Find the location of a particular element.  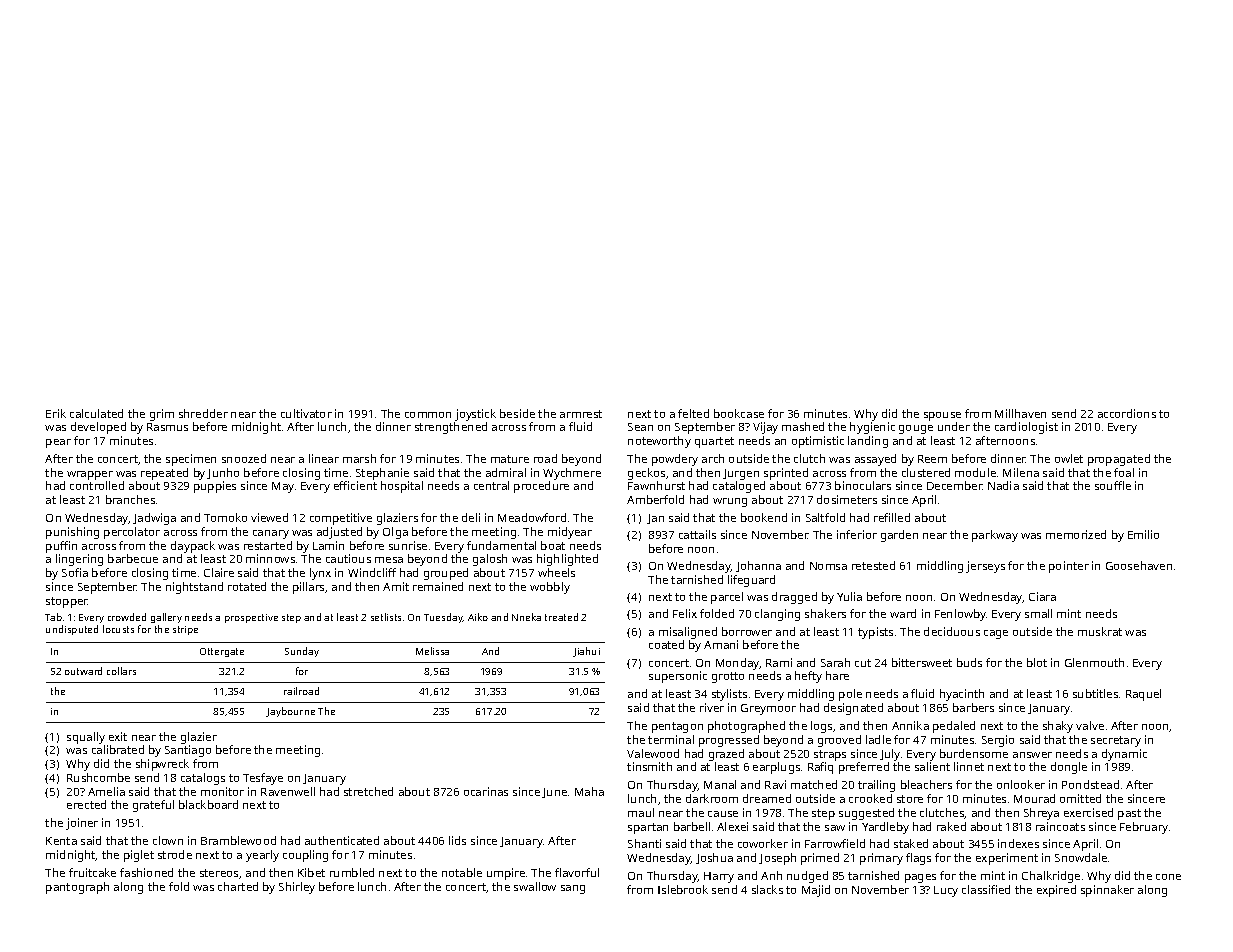

muskrat is located at coordinates (1100, 631).
